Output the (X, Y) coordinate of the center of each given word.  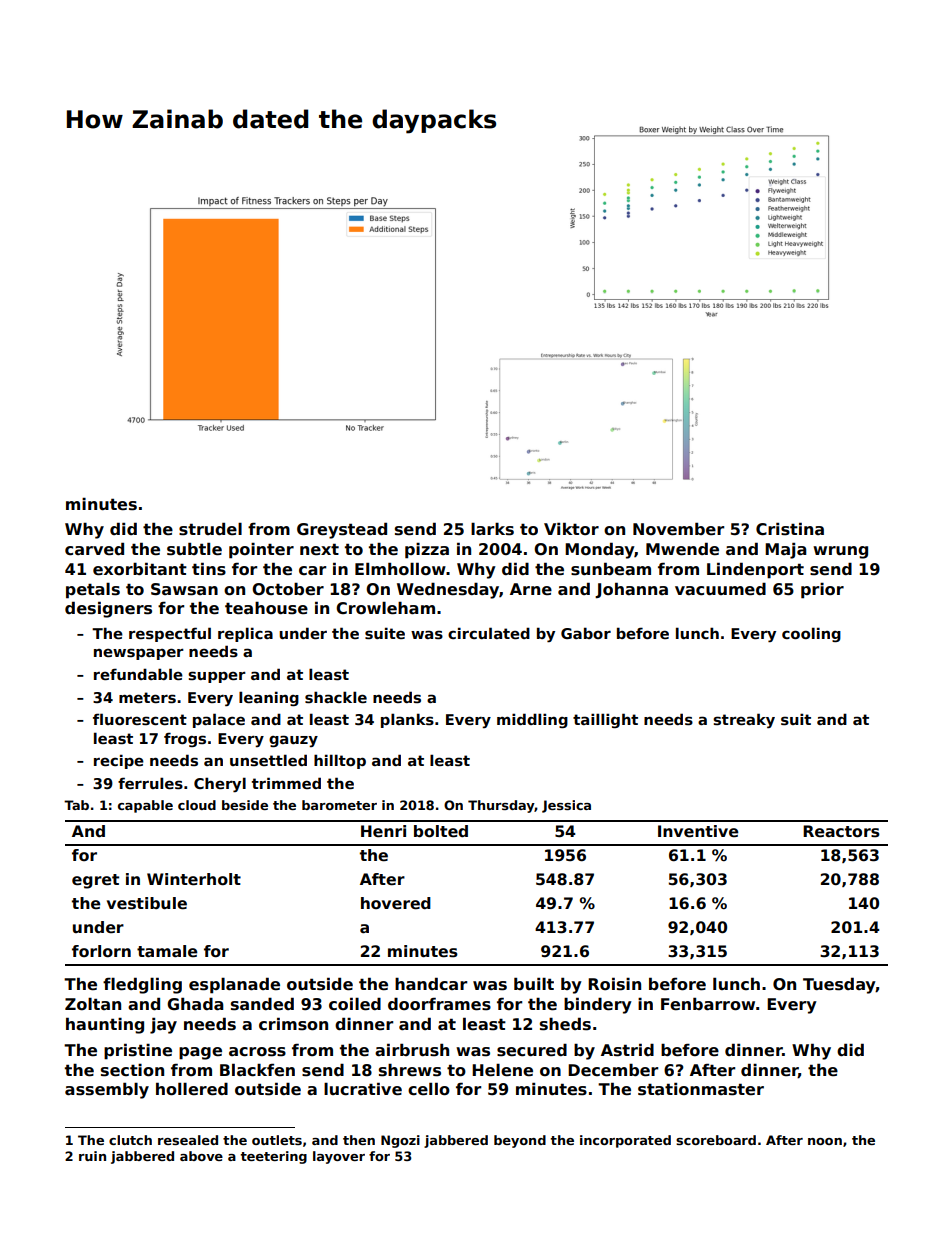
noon (825, 1141)
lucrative (363, 1089)
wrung (840, 552)
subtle (194, 549)
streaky (744, 720)
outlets (277, 1140)
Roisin (614, 984)
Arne (531, 589)
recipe (119, 761)
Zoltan (93, 1004)
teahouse (266, 608)
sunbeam (611, 569)
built (534, 983)
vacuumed (720, 589)
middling (532, 720)
